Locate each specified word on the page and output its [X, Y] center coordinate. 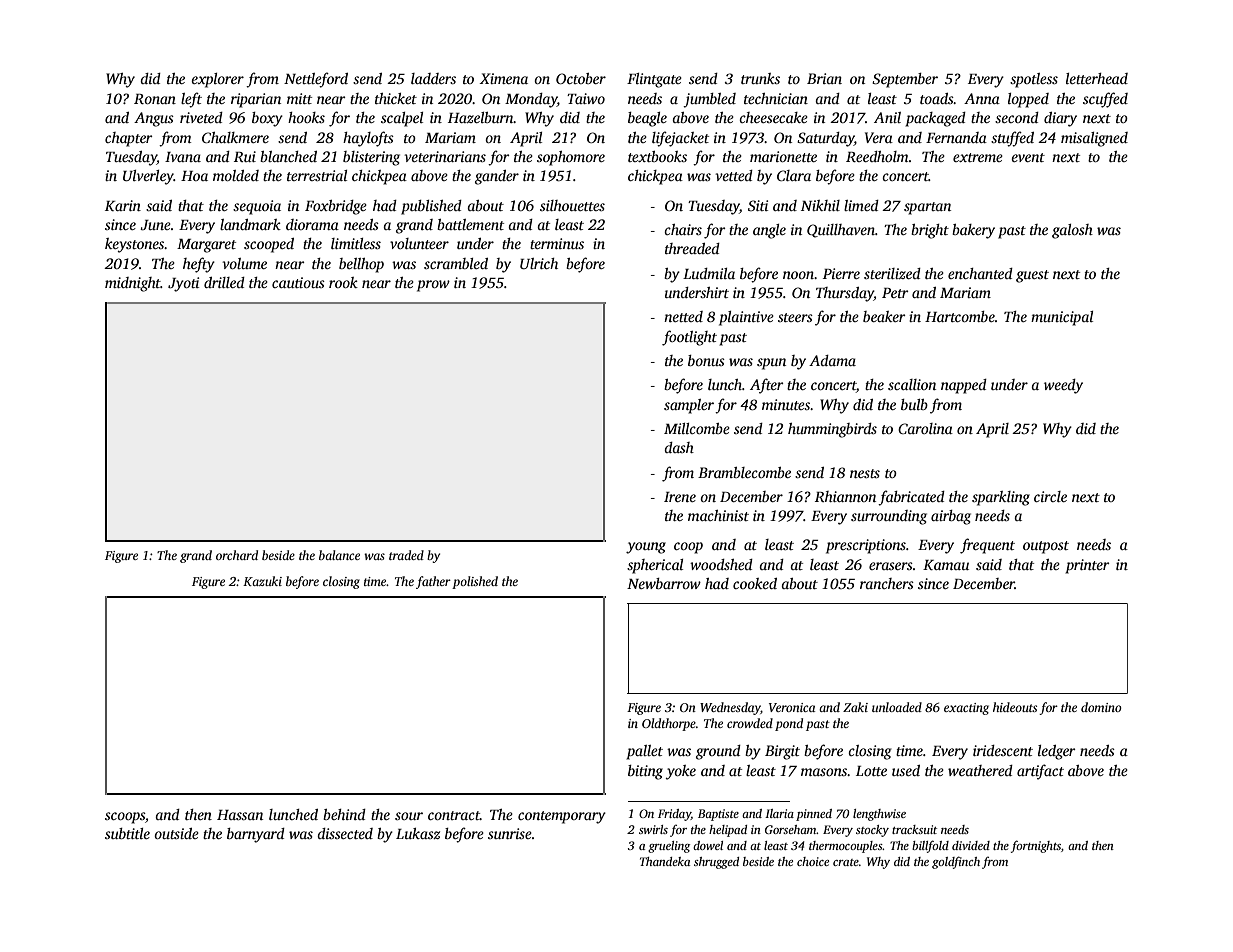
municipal [1062, 318]
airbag [951, 517]
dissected [345, 833]
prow [433, 286]
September [905, 80]
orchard [237, 555]
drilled [224, 282]
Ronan [155, 99]
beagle [647, 119]
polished [475, 582]
